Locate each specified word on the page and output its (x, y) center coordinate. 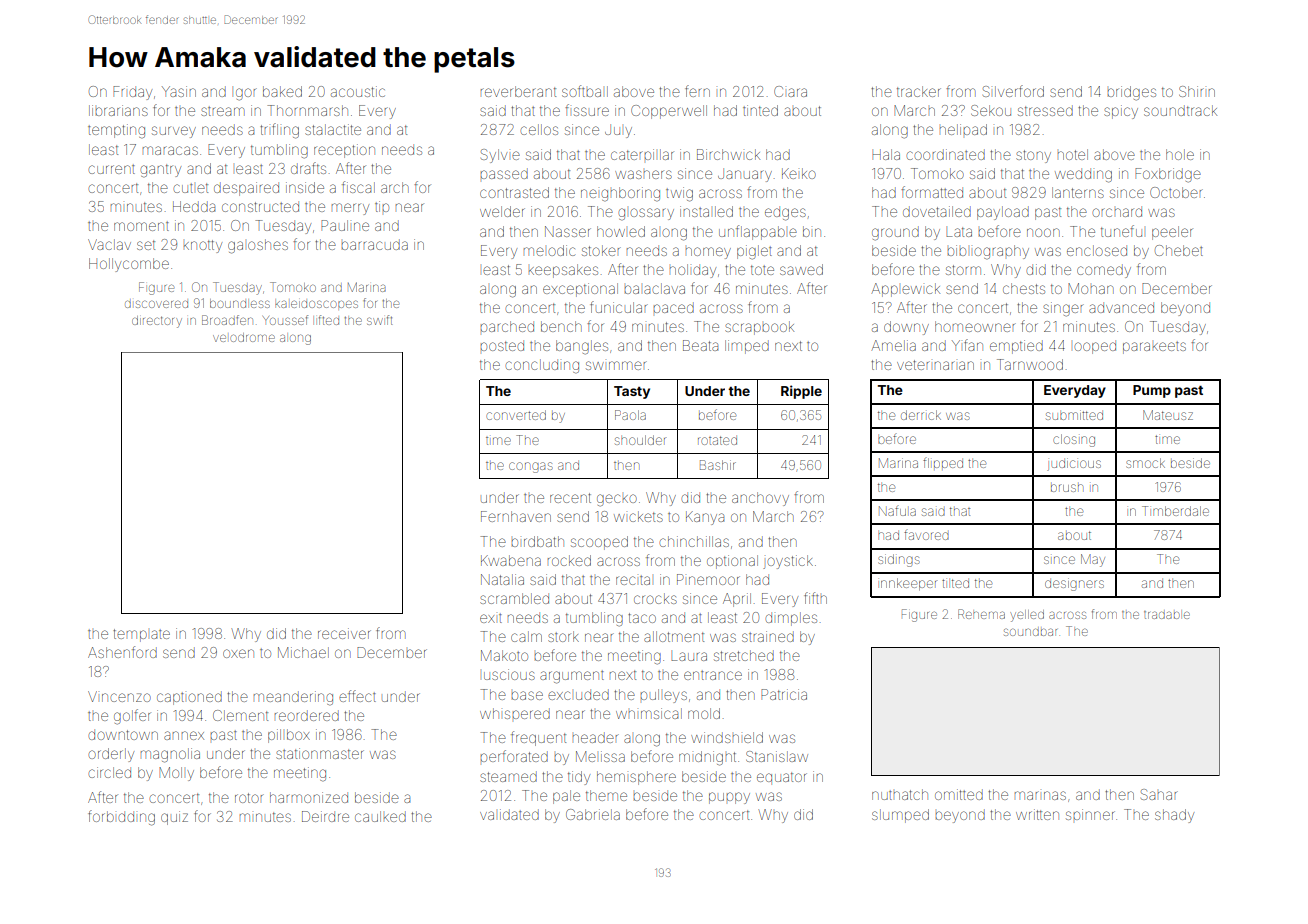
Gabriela (593, 814)
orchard (1117, 211)
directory (157, 322)
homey (708, 253)
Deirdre (325, 816)
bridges (1131, 93)
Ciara (790, 91)
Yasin (179, 91)
